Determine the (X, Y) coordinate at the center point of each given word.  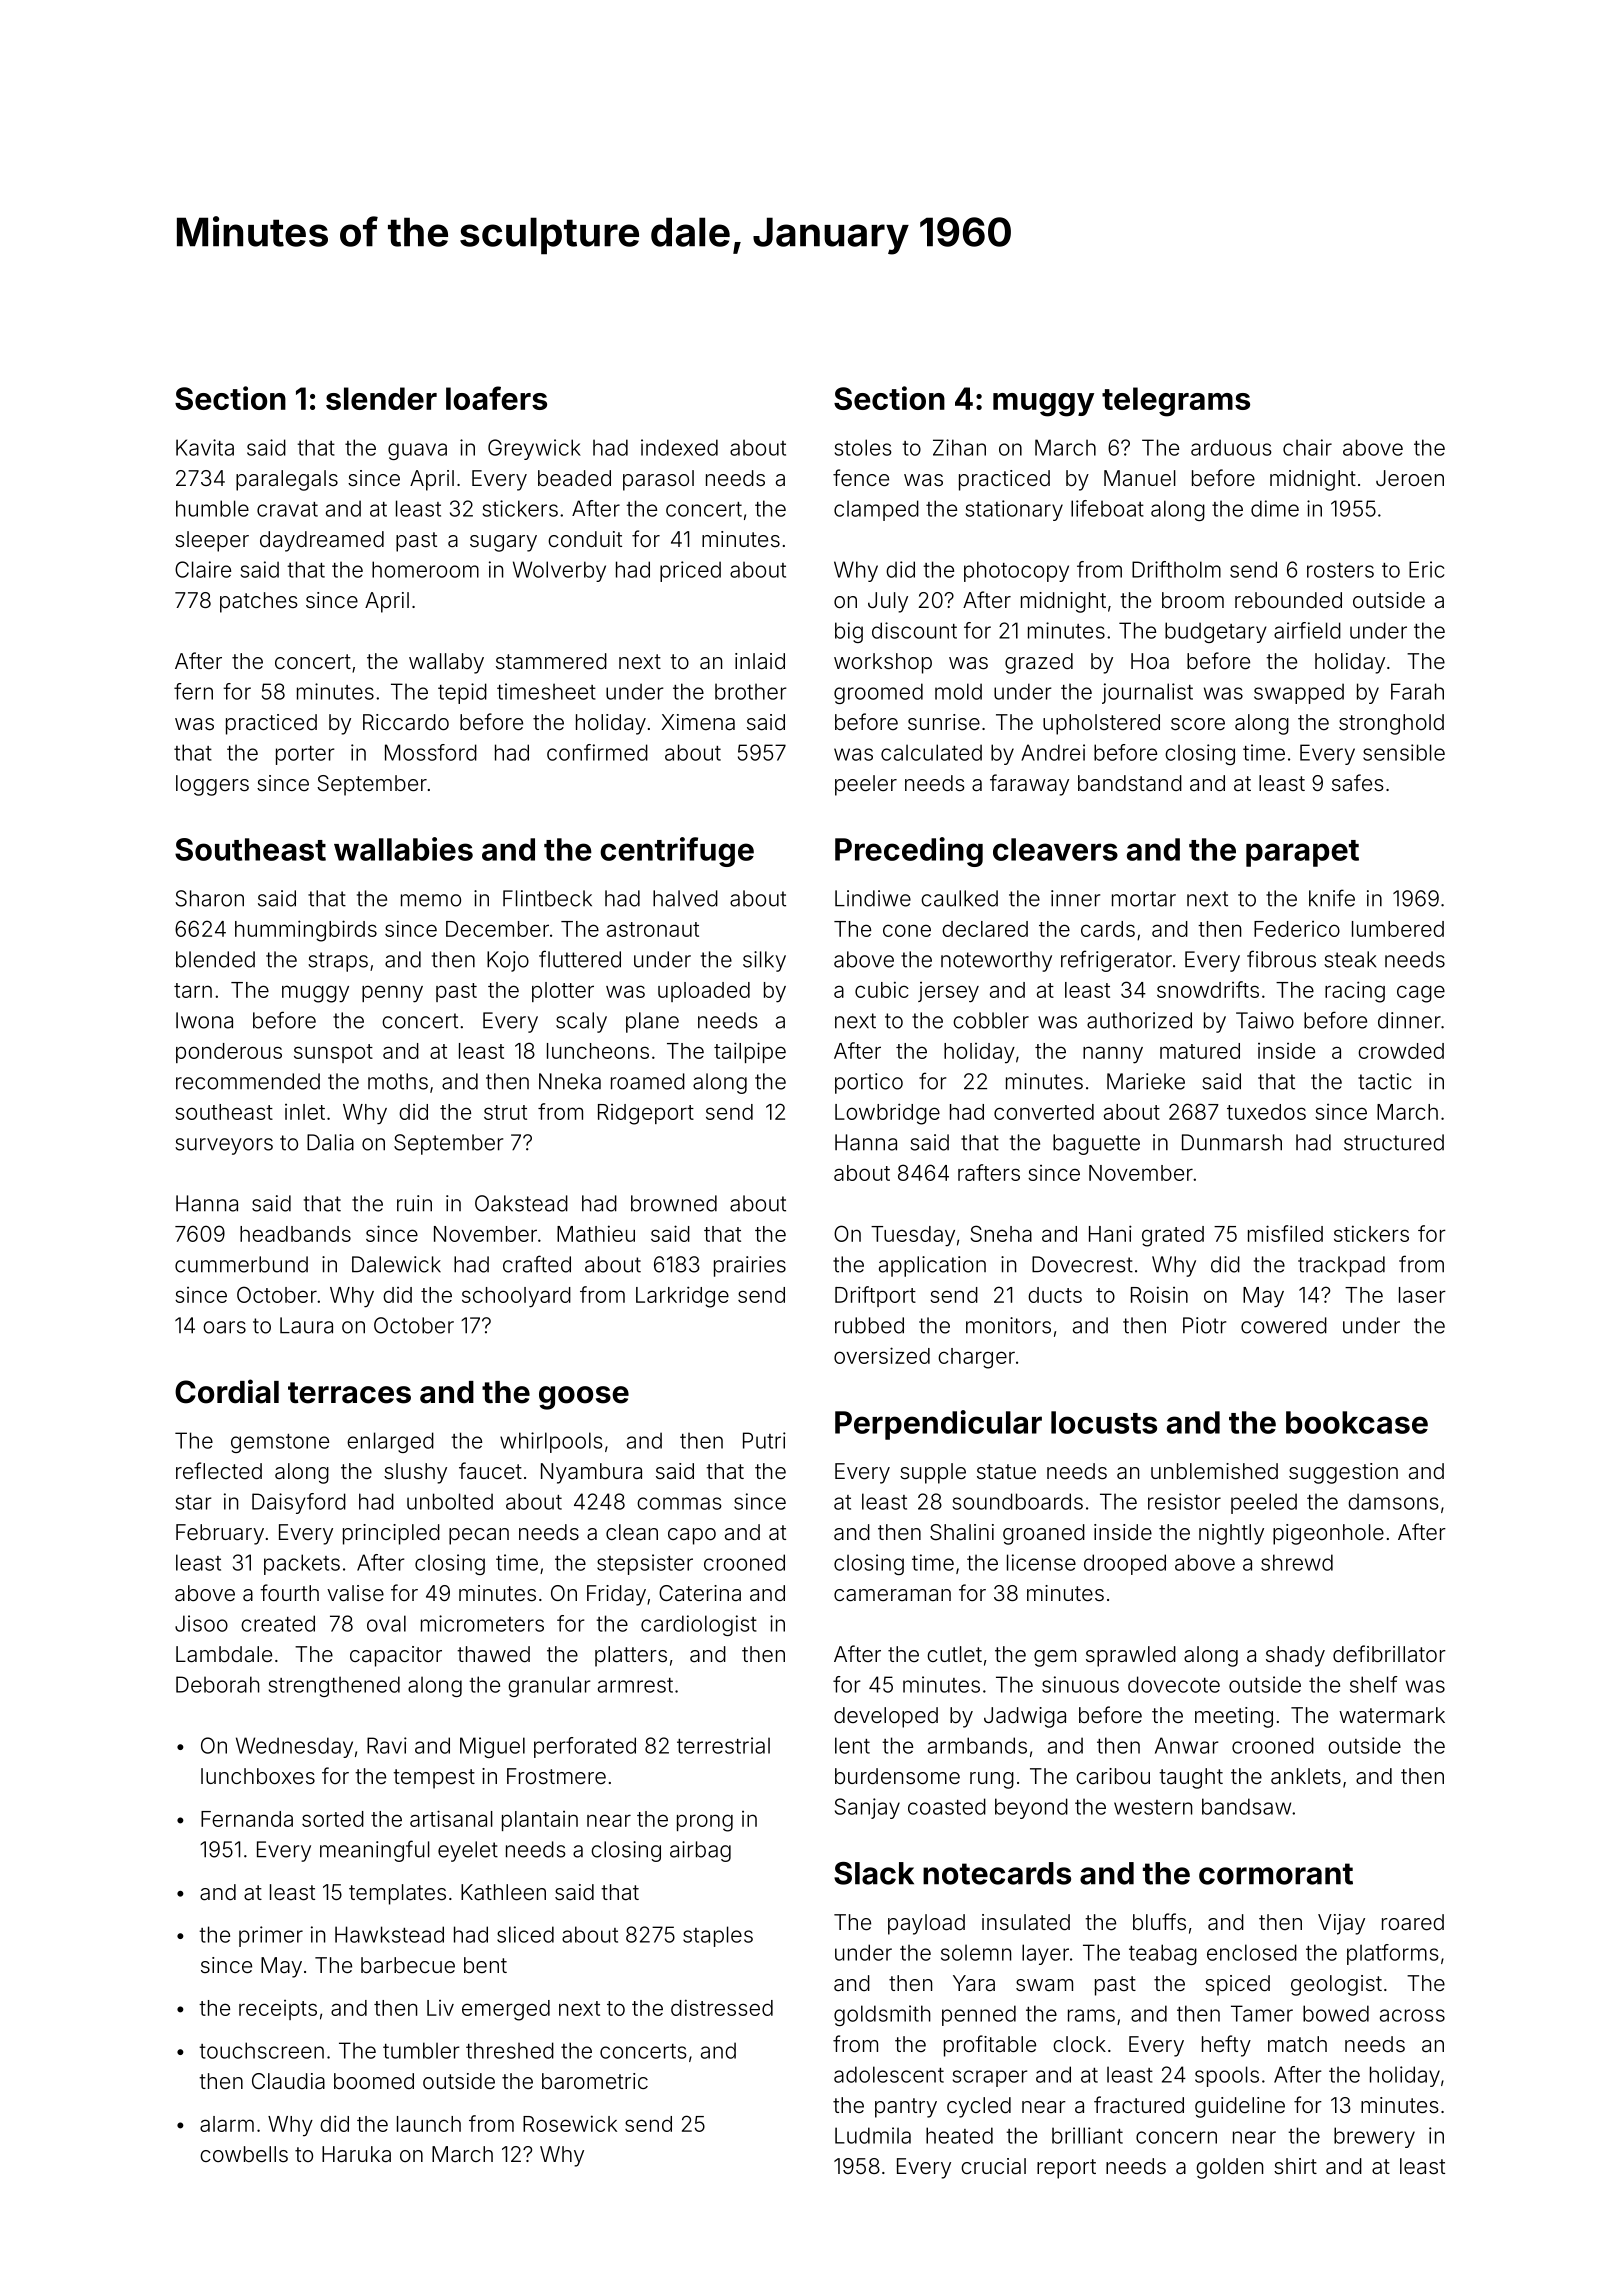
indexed (679, 447)
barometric (595, 2081)
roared (1413, 1922)
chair (1307, 447)
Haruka (356, 2154)
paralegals (287, 480)
